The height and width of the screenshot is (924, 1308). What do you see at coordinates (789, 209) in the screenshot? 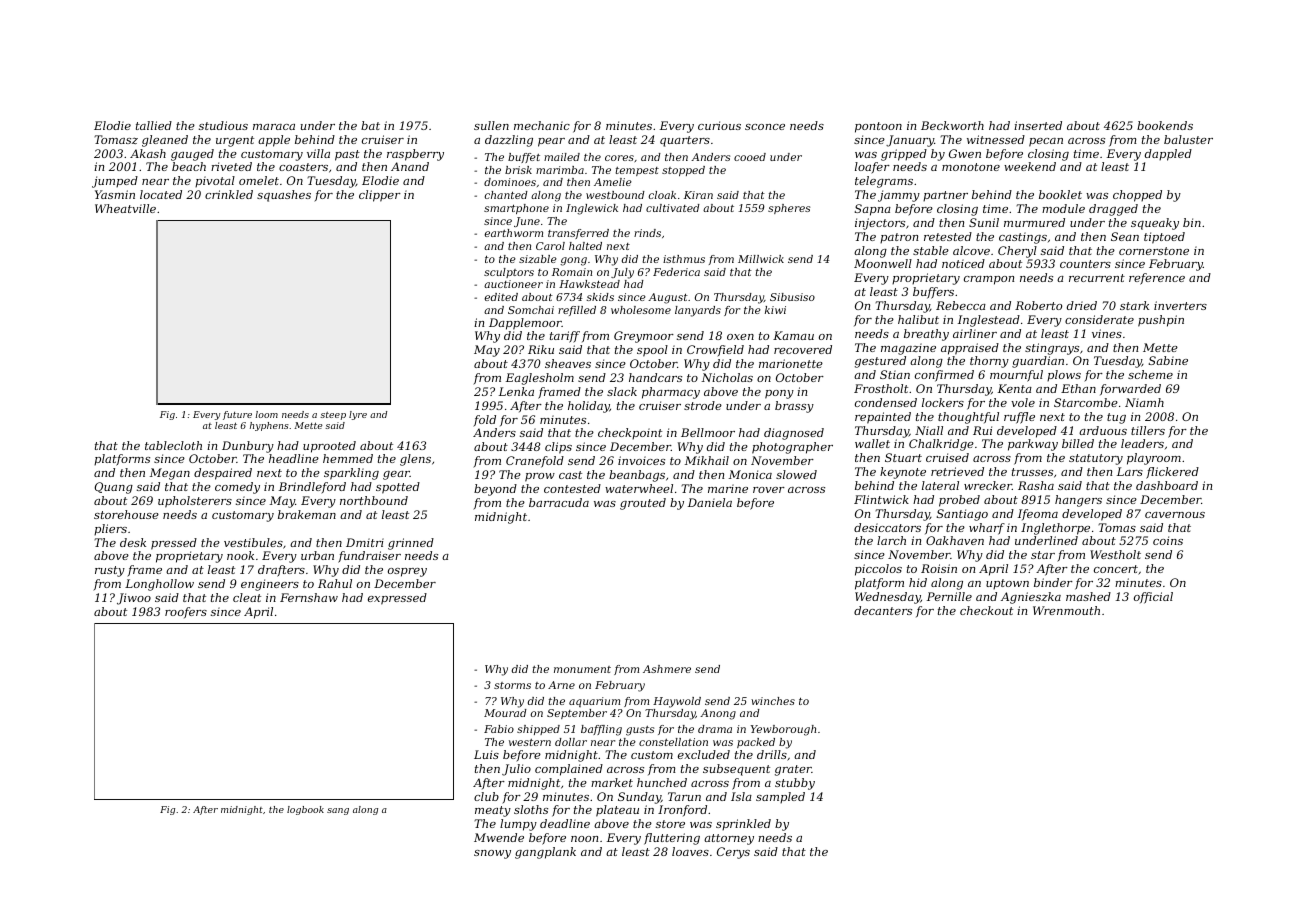
I see `spheres` at bounding box center [789, 209].
